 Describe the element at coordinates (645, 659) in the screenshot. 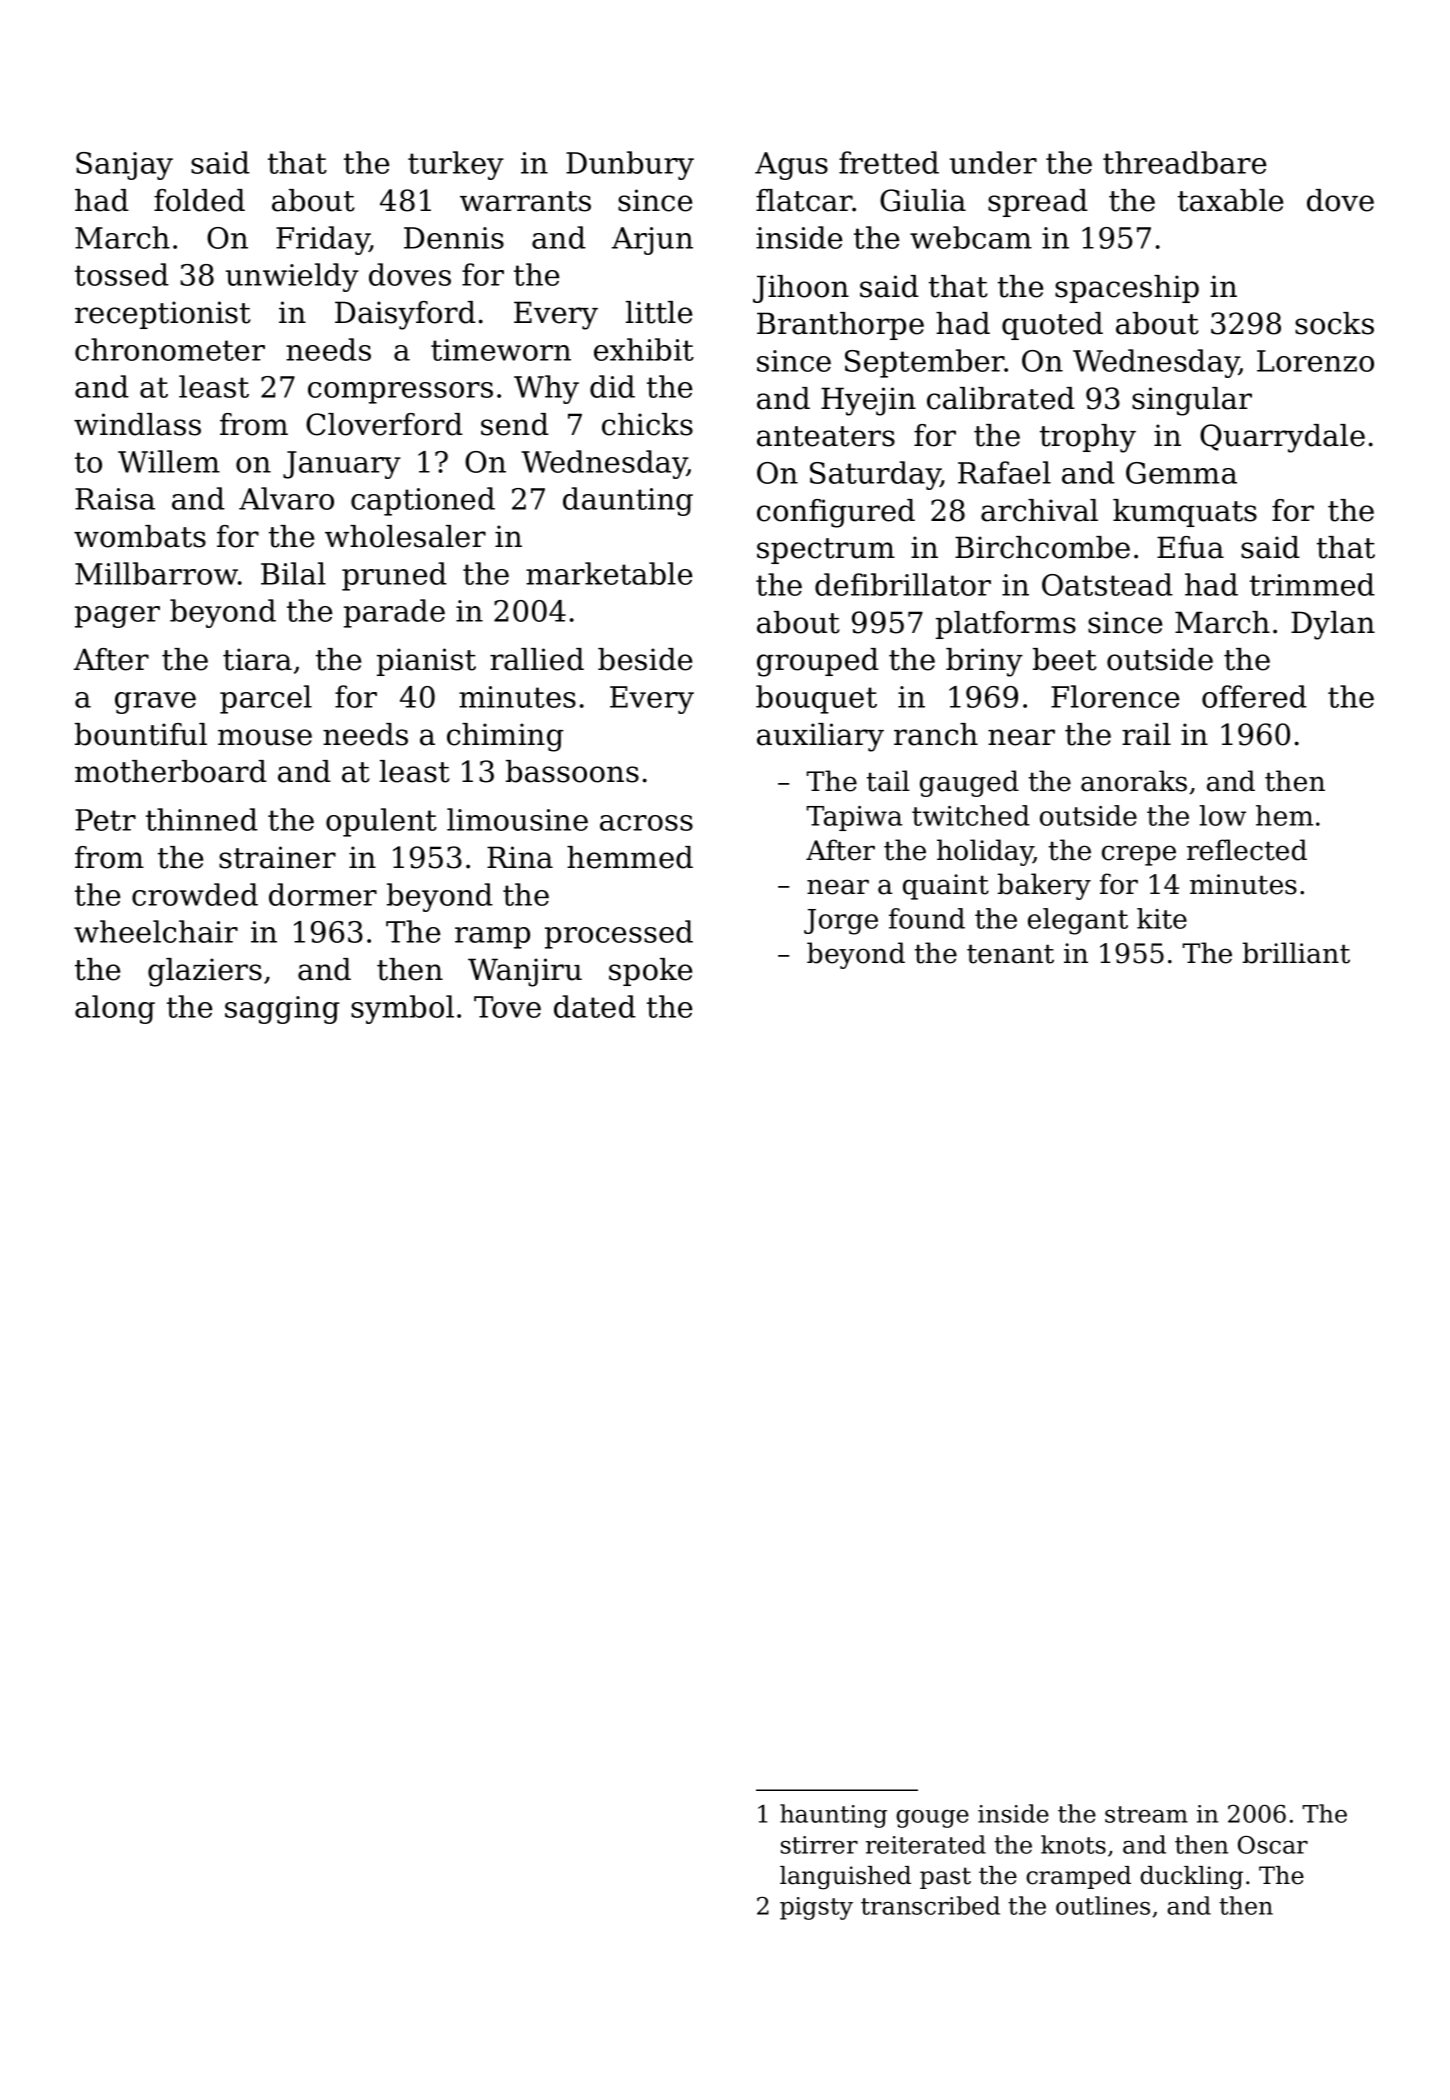

I see `beside` at that location.
